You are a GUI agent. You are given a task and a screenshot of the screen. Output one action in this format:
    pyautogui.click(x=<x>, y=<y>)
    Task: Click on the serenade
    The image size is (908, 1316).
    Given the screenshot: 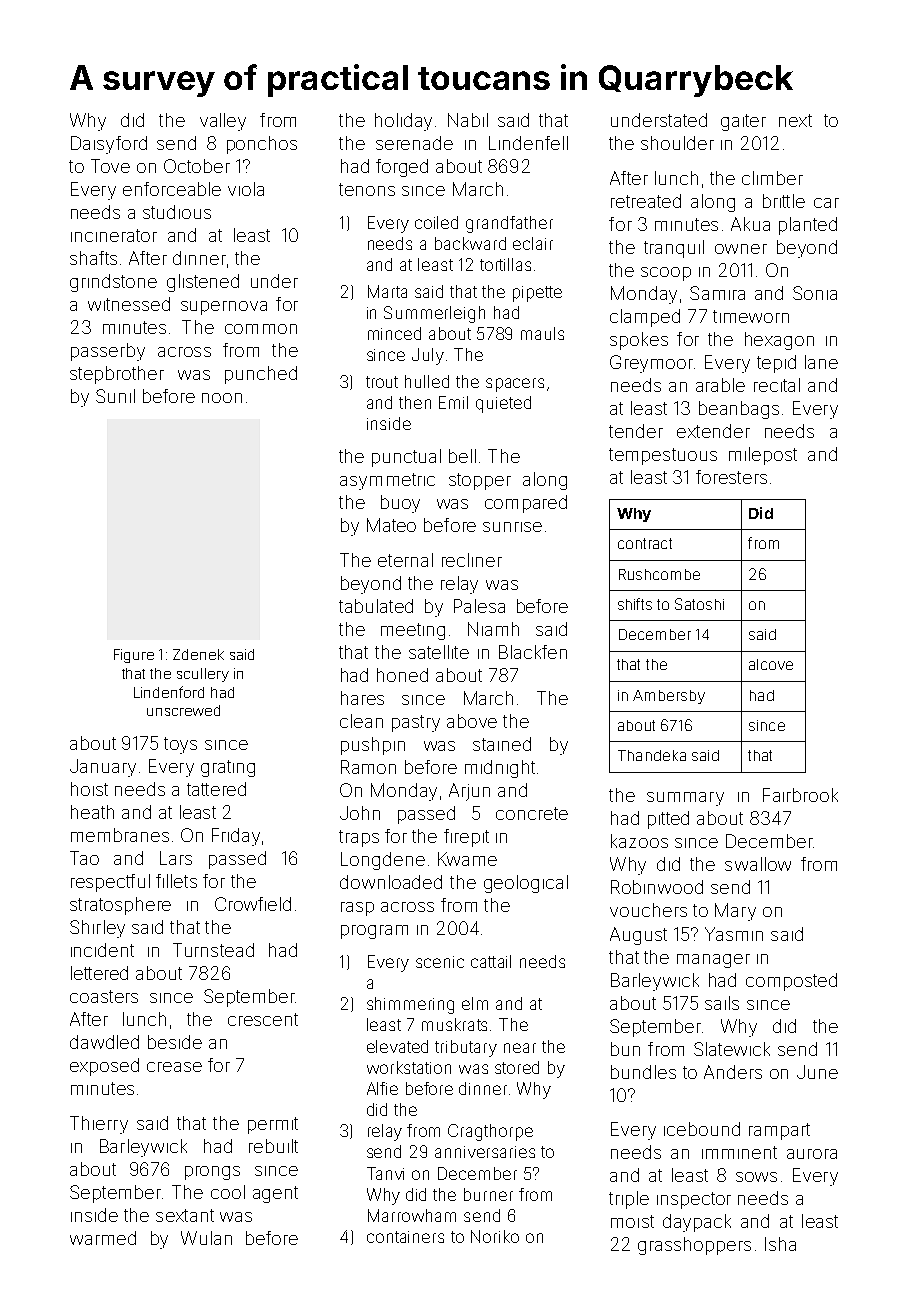 What is the action you would take?
    pyautogui.click(x=414, y=143)
